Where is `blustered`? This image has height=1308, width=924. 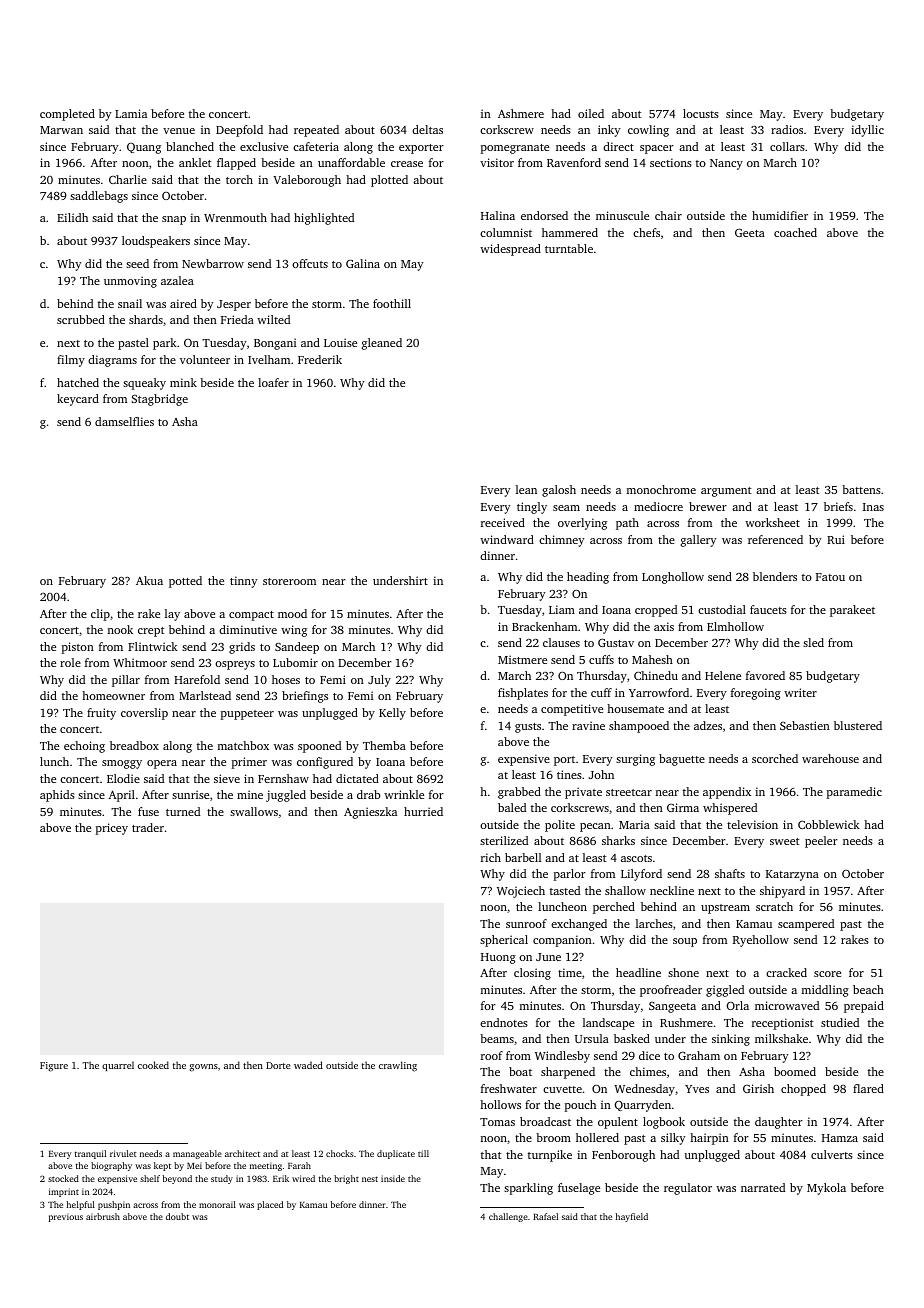
blustered is located at coordinates (858, 725).
